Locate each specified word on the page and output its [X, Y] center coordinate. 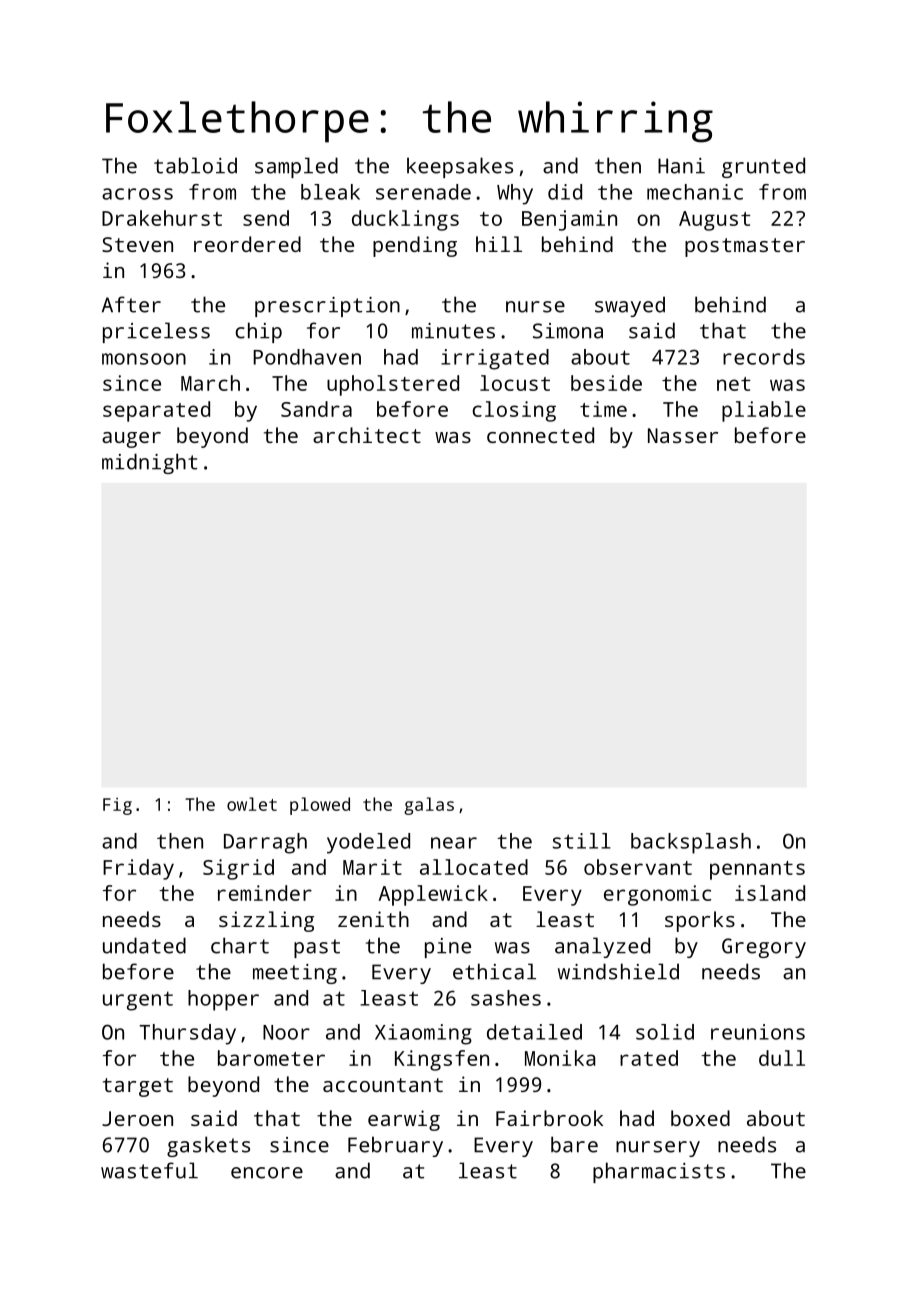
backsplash [691, 843]
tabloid [195, 165]
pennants [757, 870]
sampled [296, 167]
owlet [252, 804]
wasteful [149, 1170]
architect [367, 435]
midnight [149, 463]
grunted [763, 167]
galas [429, 806]
